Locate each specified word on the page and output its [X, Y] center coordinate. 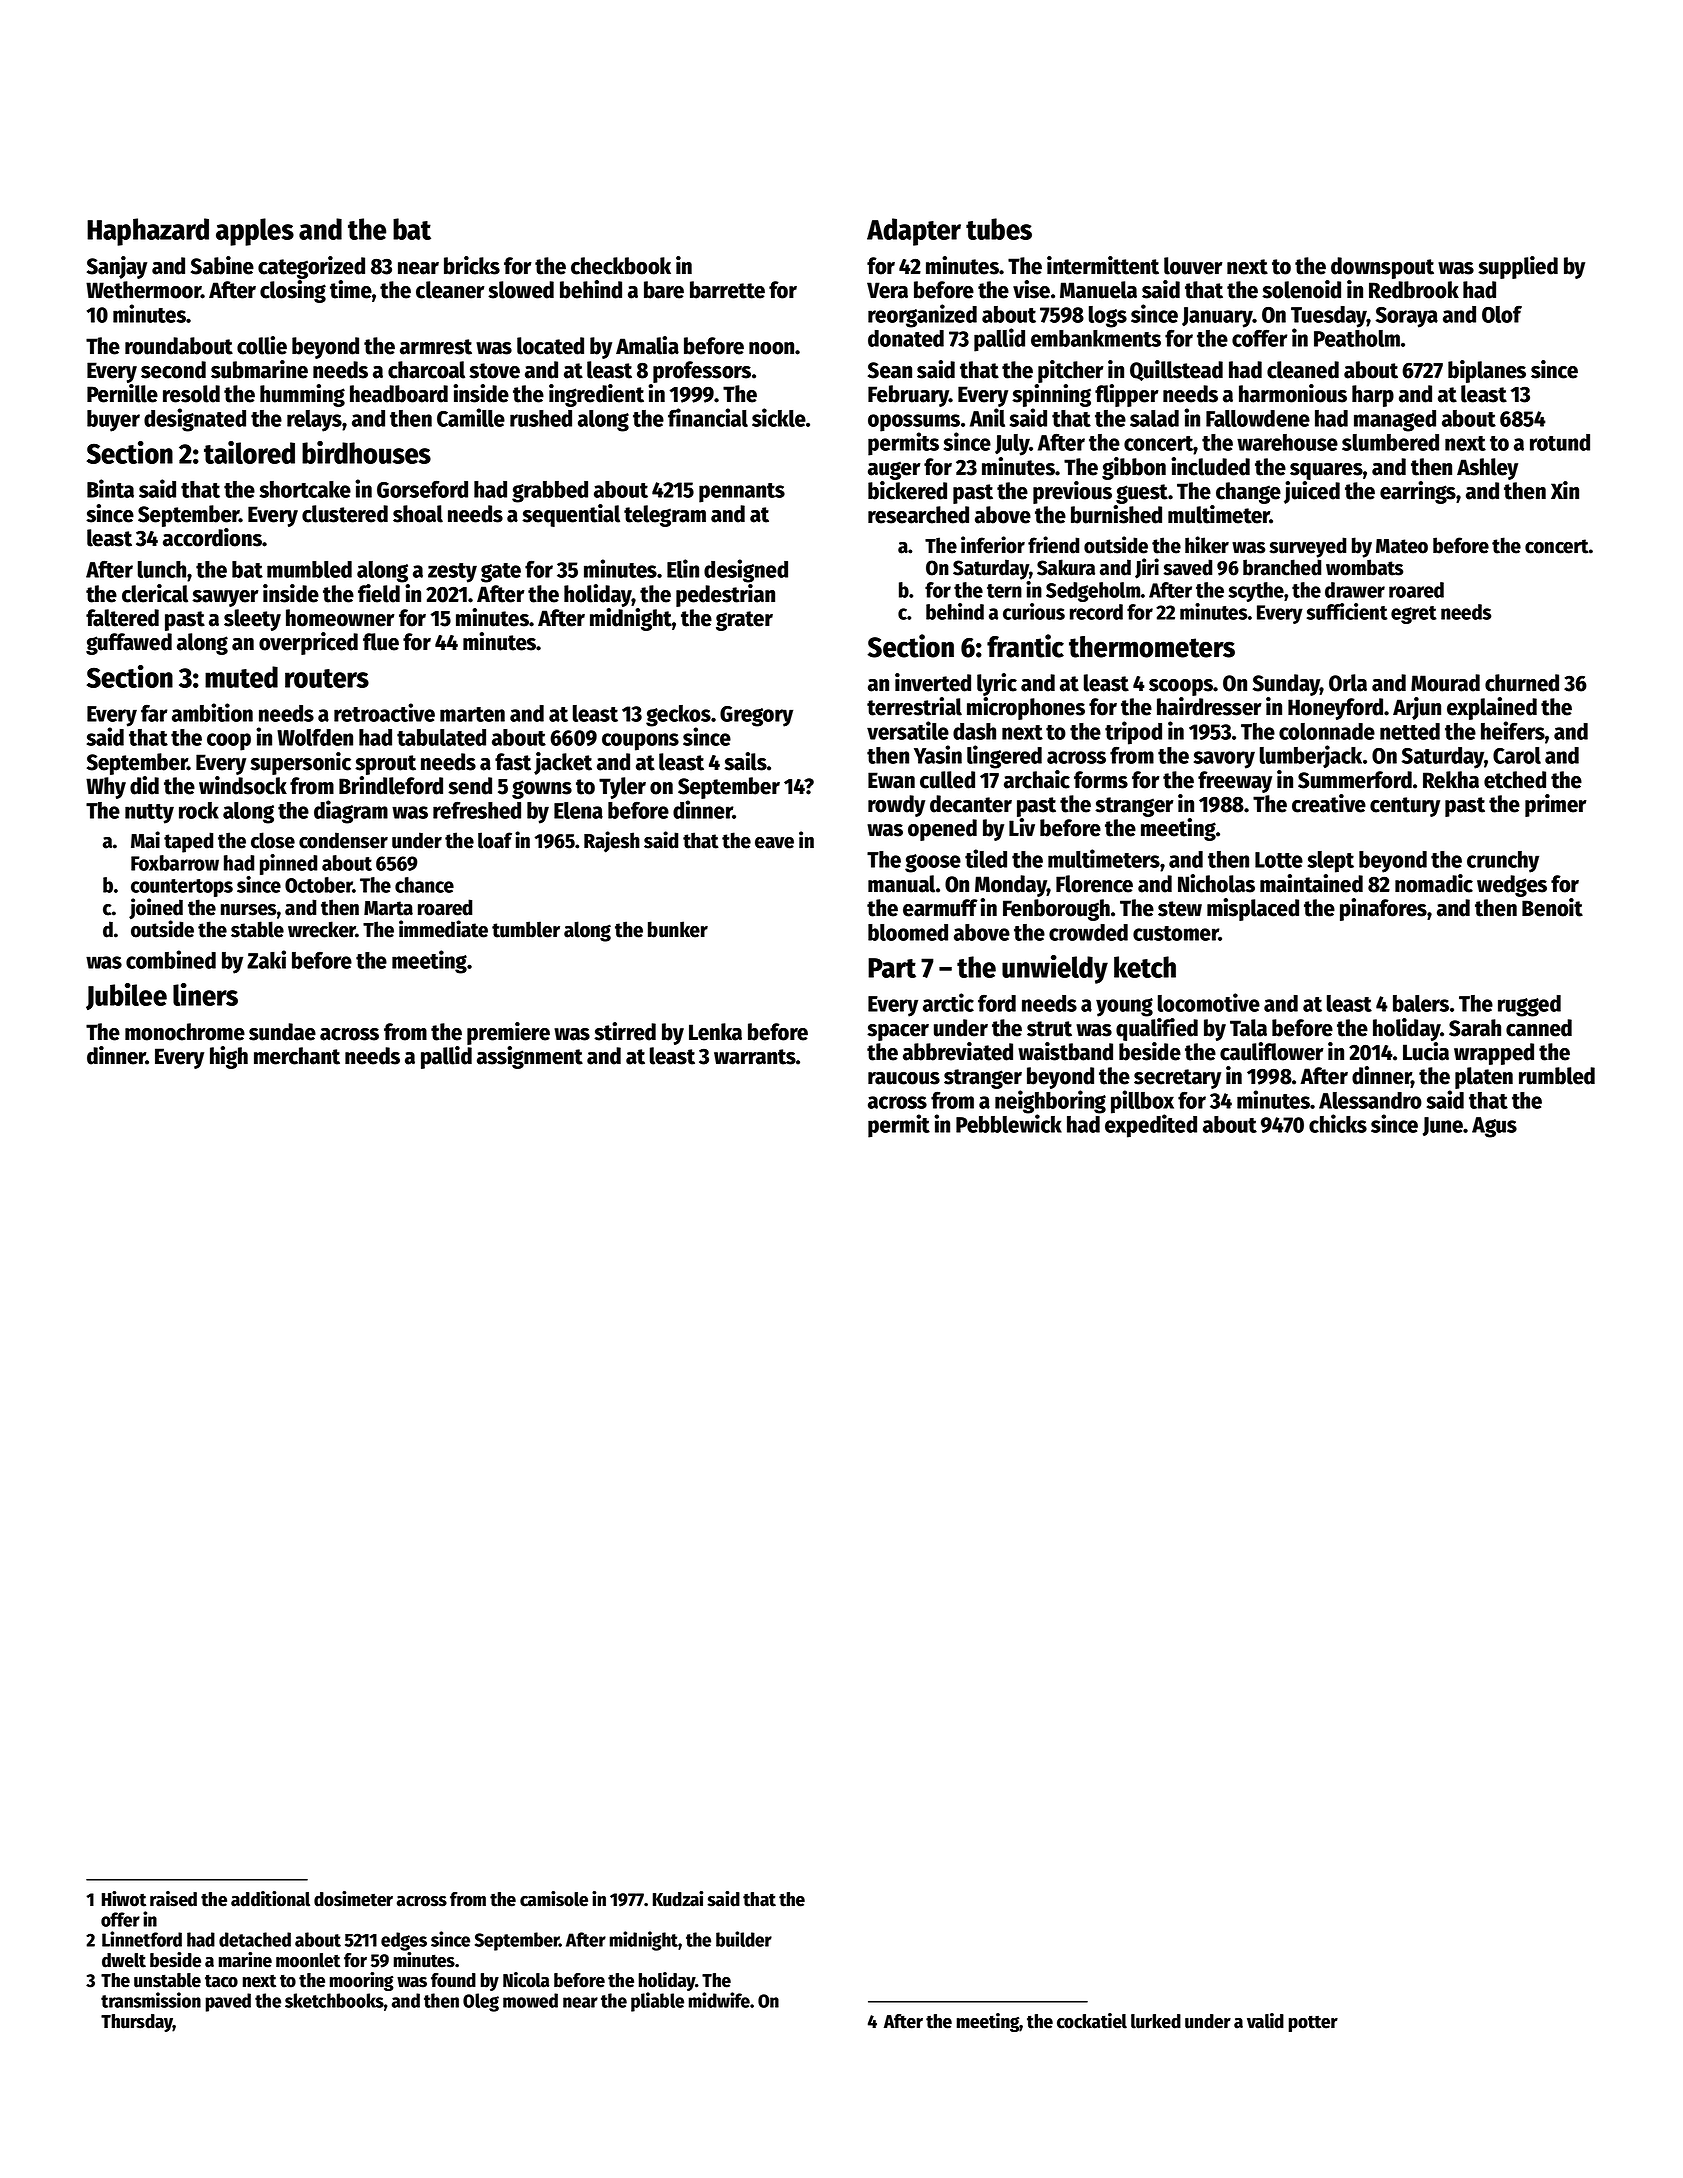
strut [1049, 1029]
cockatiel [1092, 2021]
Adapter [914, 232]
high [229, 1057]
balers [1421, 1003]
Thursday [137, 2023]
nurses [248, 910]
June [1443, 1126]
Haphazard [148, 232]
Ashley [1487, 469]
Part [892, 968]
